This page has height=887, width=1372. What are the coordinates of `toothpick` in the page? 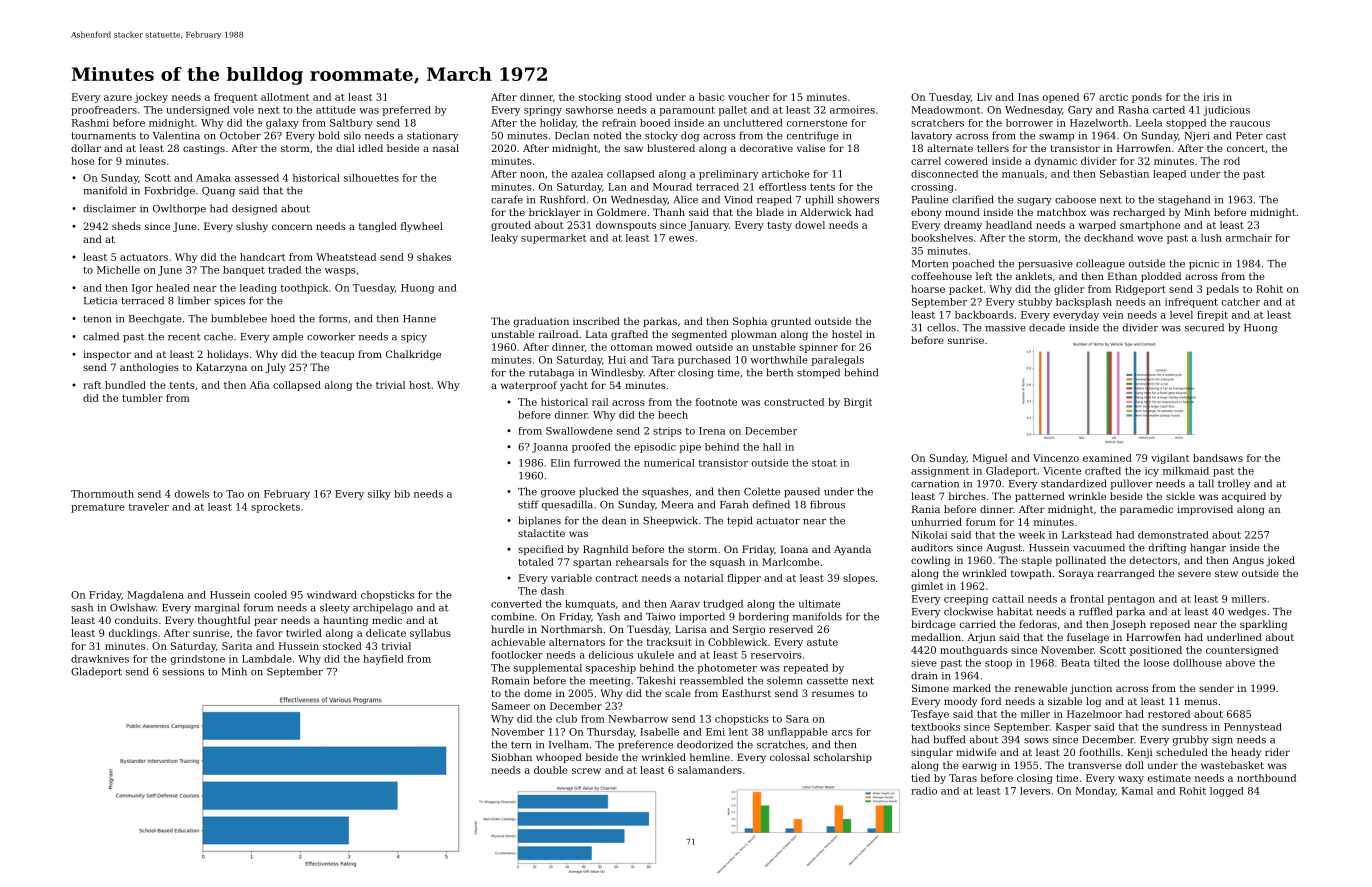 It's located at (304, 289).
